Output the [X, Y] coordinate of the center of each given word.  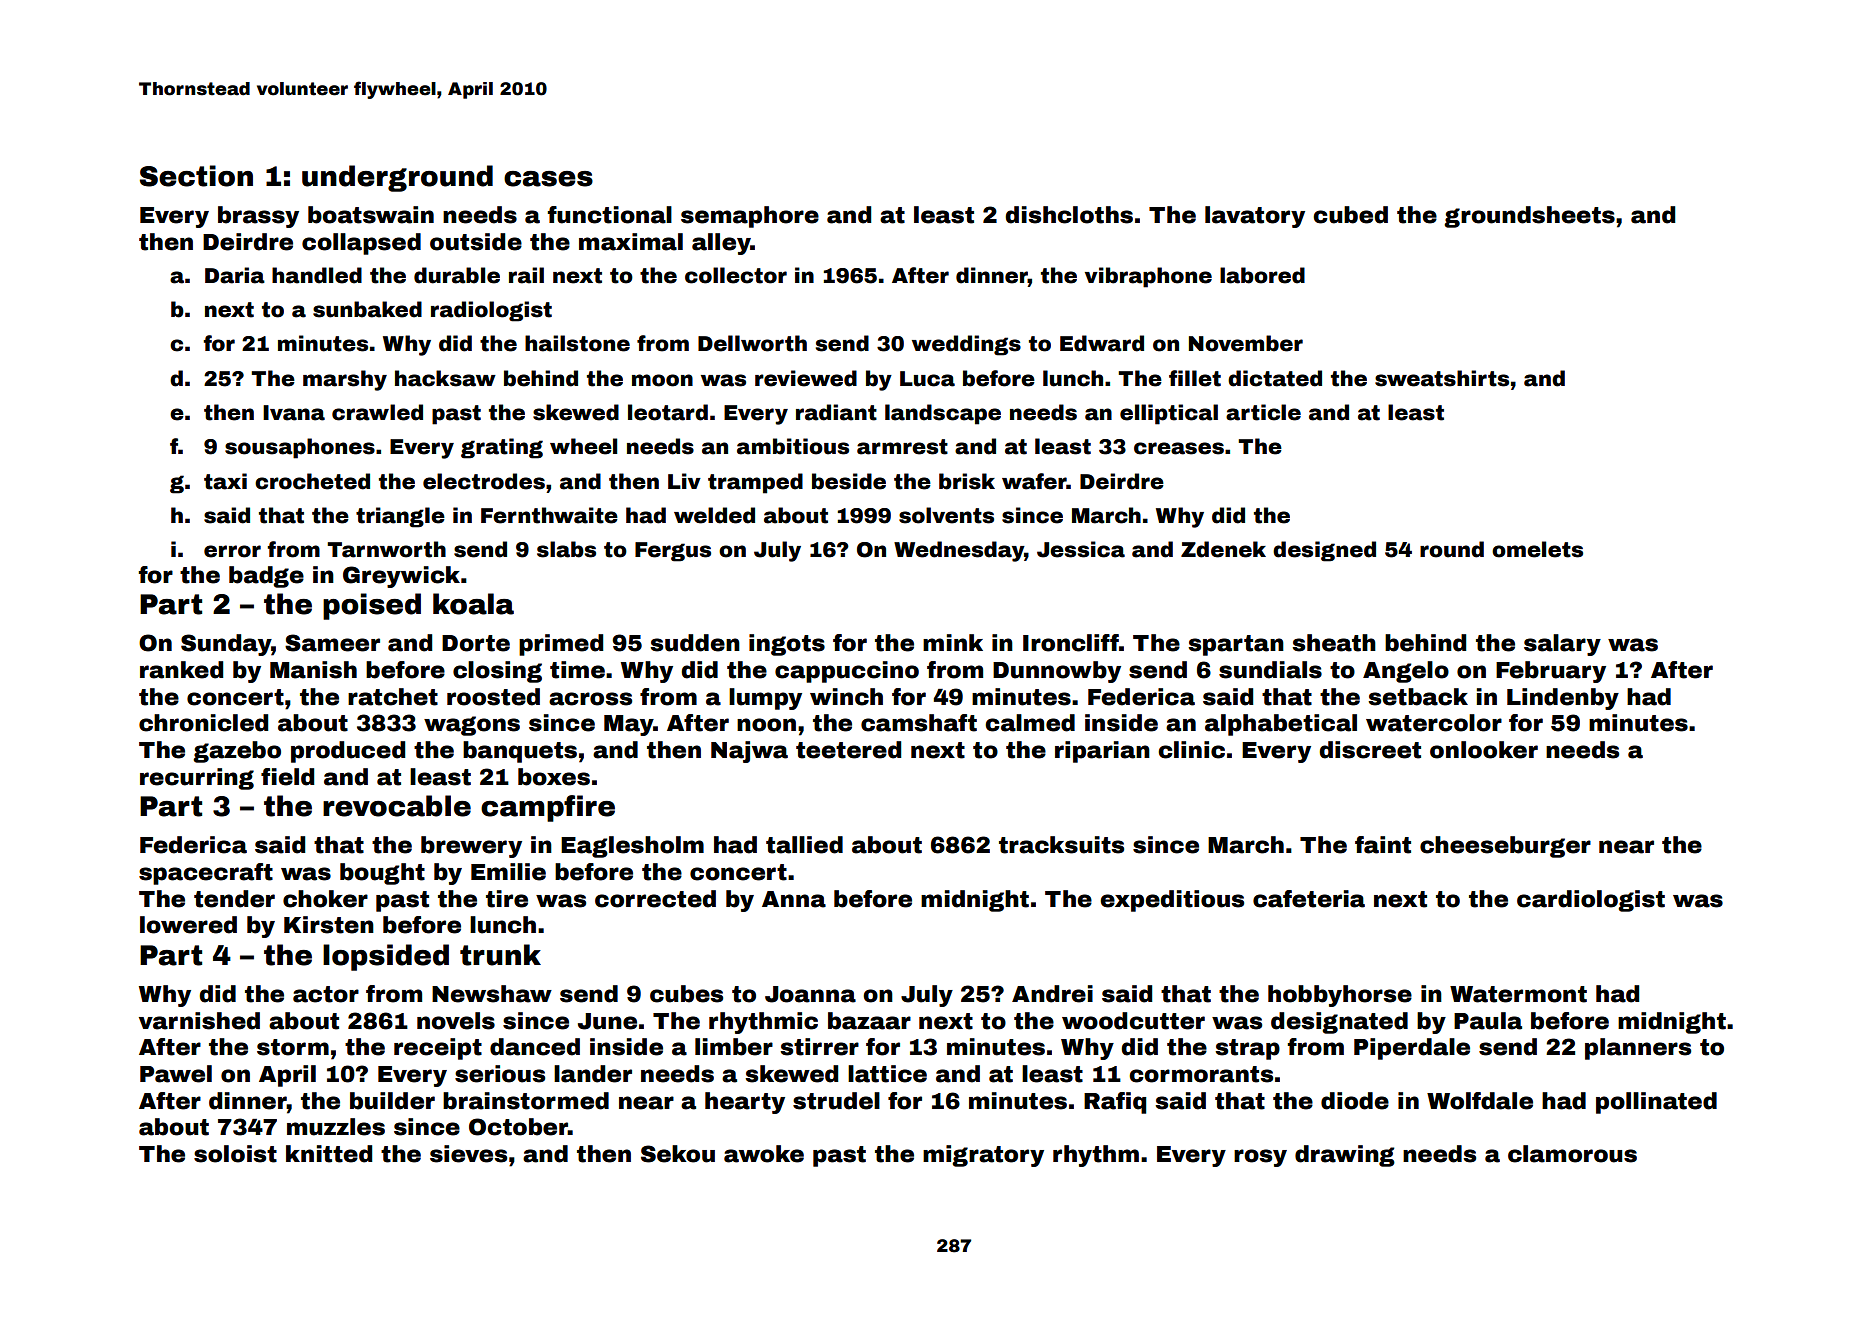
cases [548, 179]
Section [196, 176]
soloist [235, 1154]
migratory [983, 1156]
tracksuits [1061, 845]
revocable [397, 806]
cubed [1350, 215]
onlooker [1484, 750]
